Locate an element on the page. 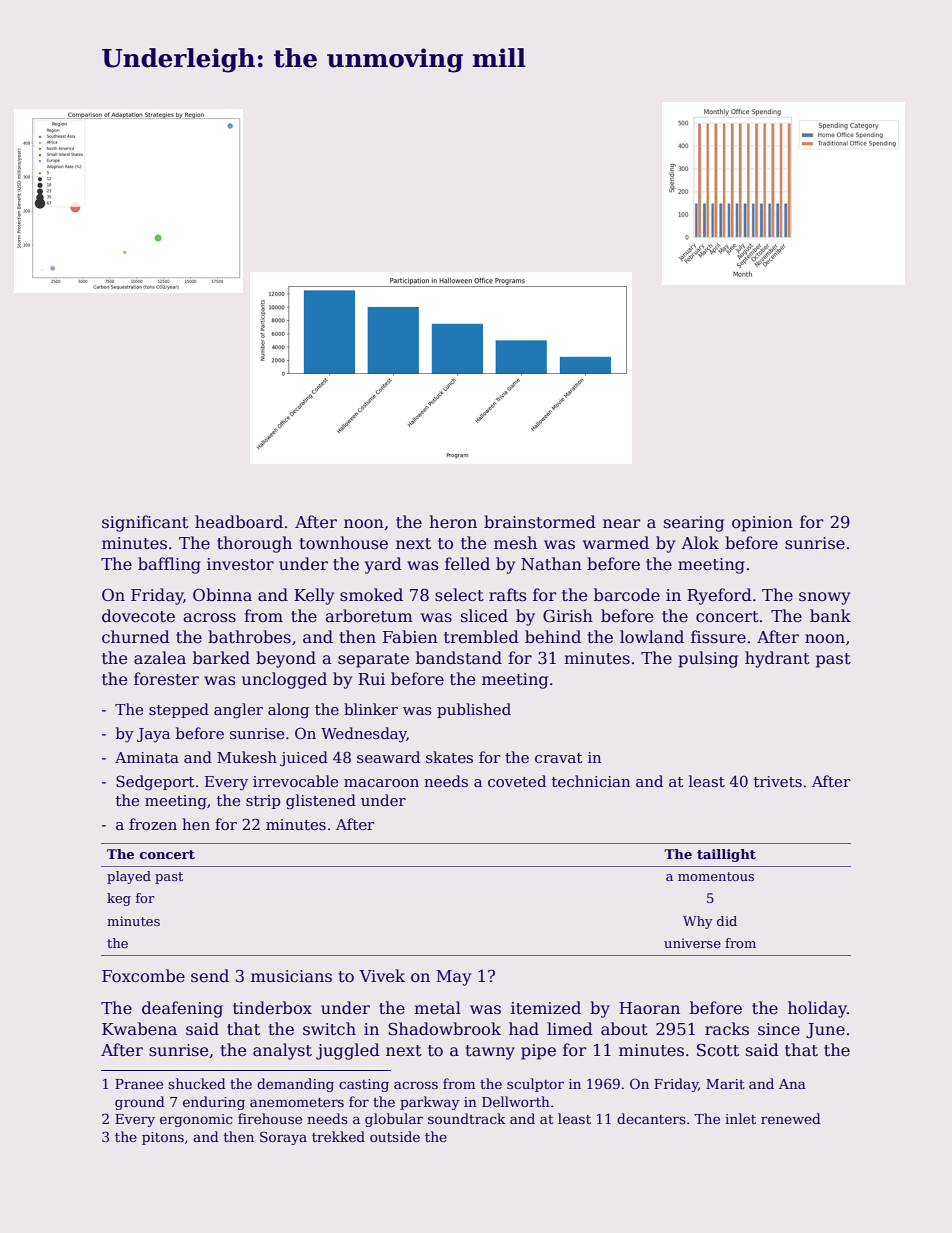  taillight is located at coordinates (726, 855).
